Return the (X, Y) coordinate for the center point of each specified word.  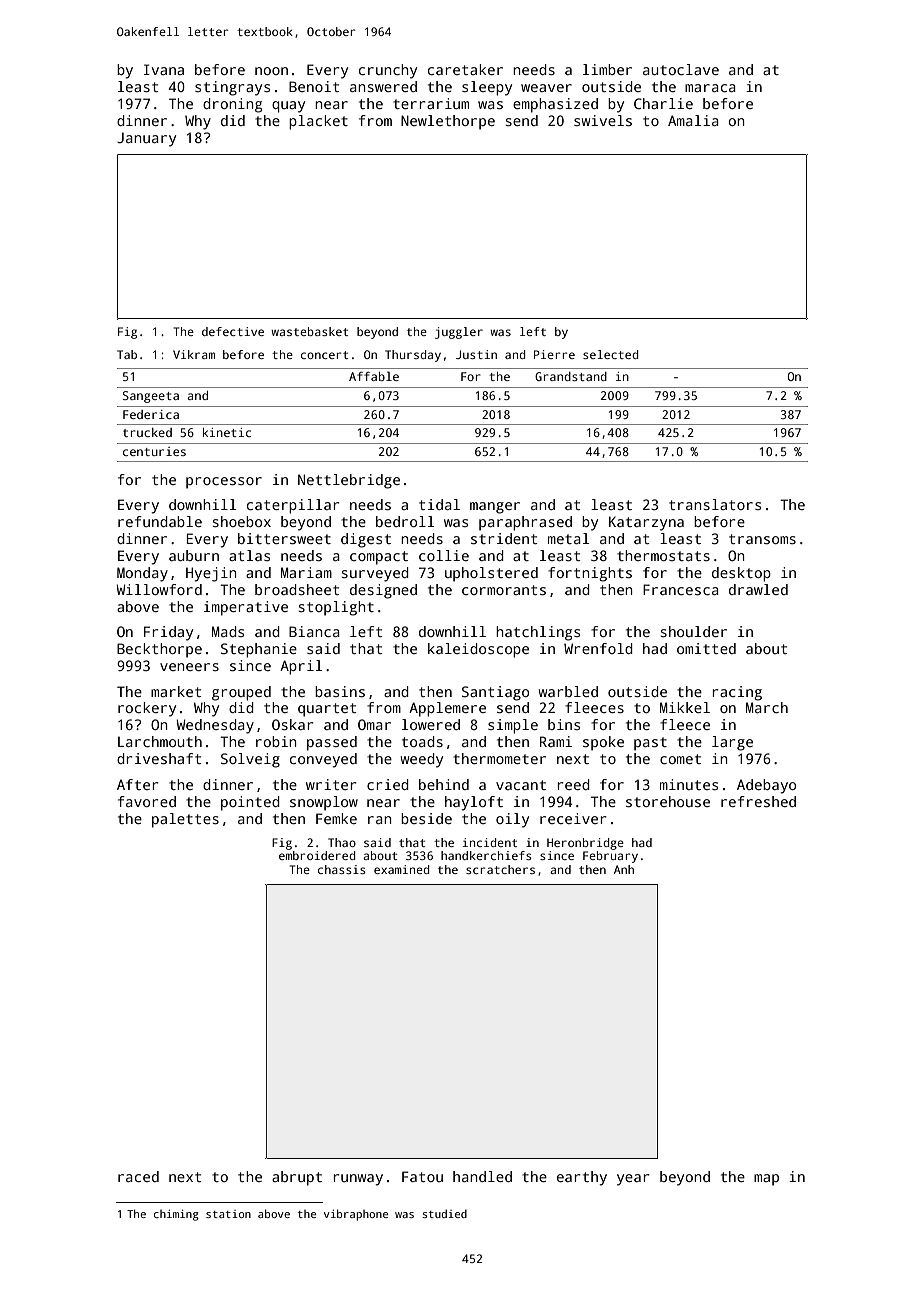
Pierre (554, 354)
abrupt (297, 1178)
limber (607, 69)
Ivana (164, 69)
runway (358, 1180)
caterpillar (293, 506)
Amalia (693, 120)
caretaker (465, 69)
